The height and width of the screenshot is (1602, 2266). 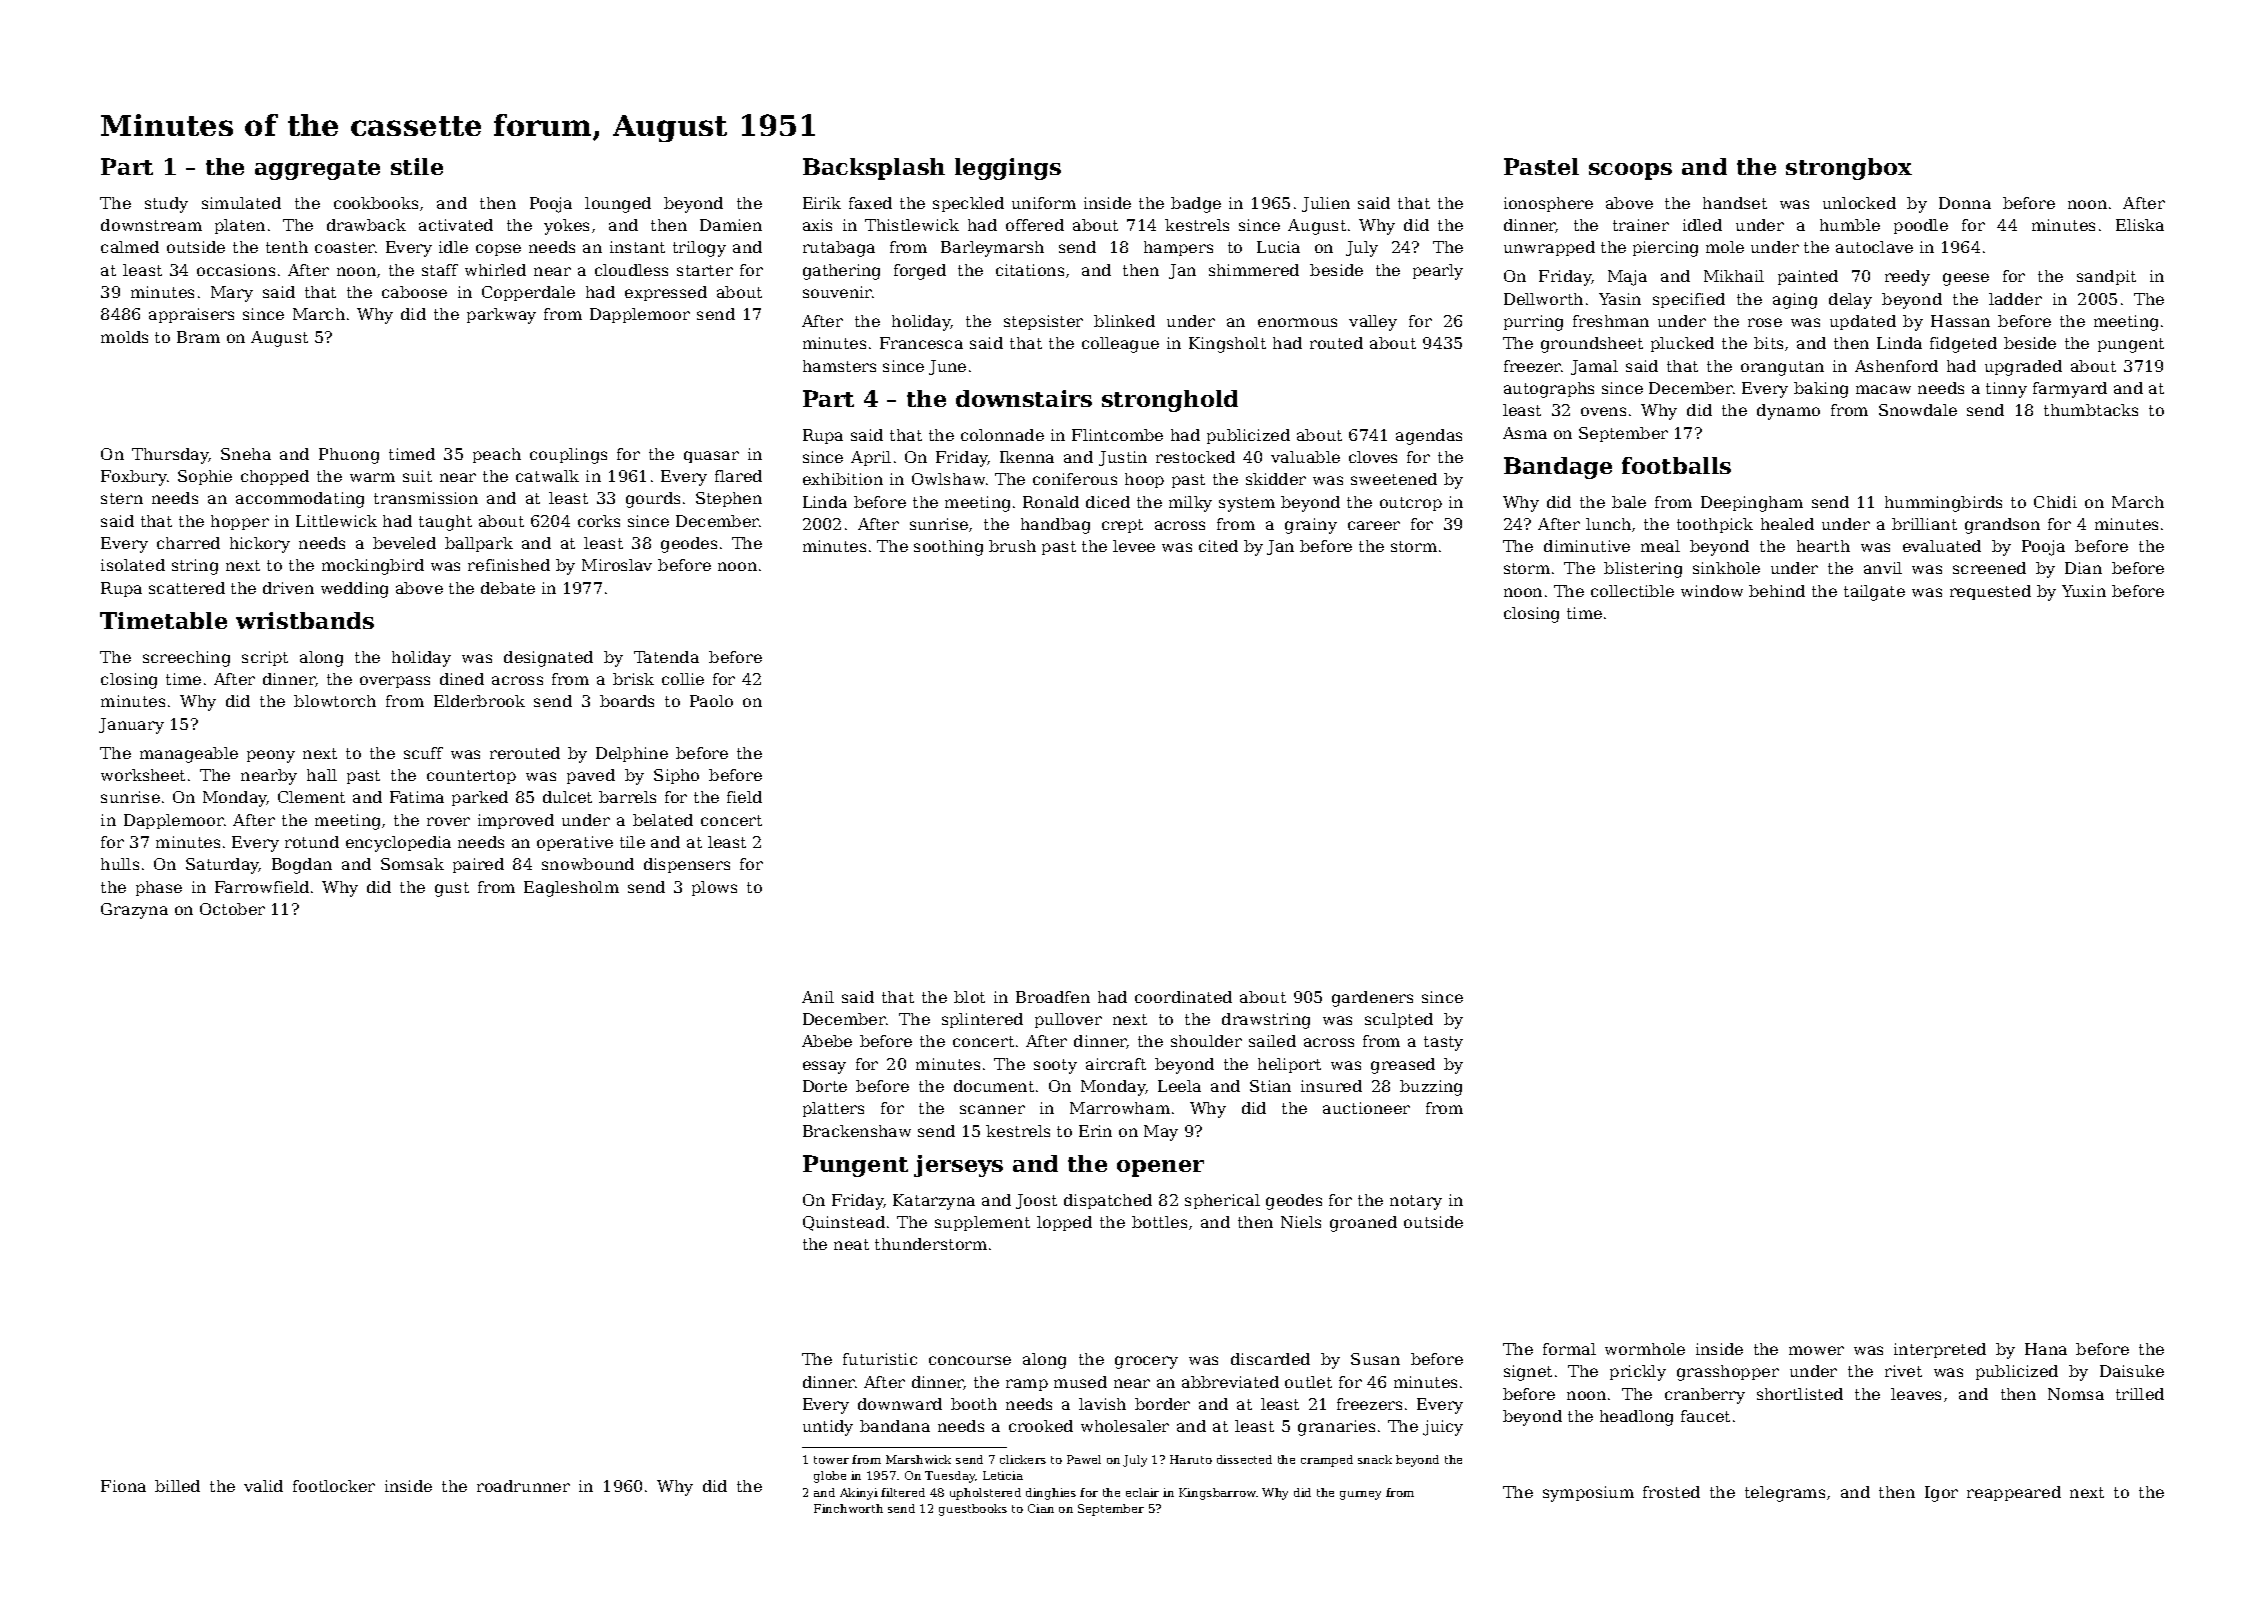 I want to click on Quinstead, so click(x=844, y=1223).
